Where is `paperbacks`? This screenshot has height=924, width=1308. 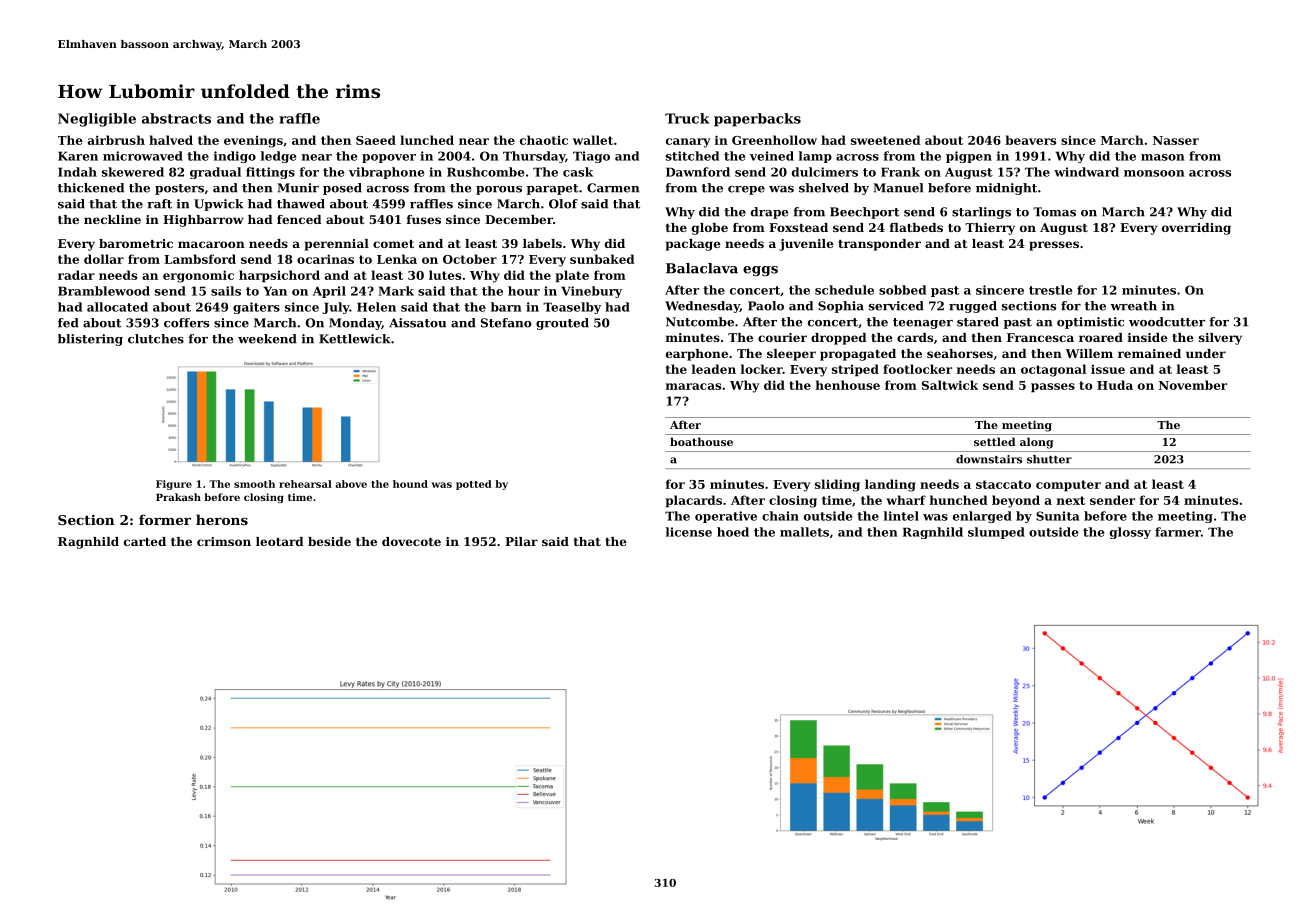 paperbacks is located at coordinates (757, 120).
